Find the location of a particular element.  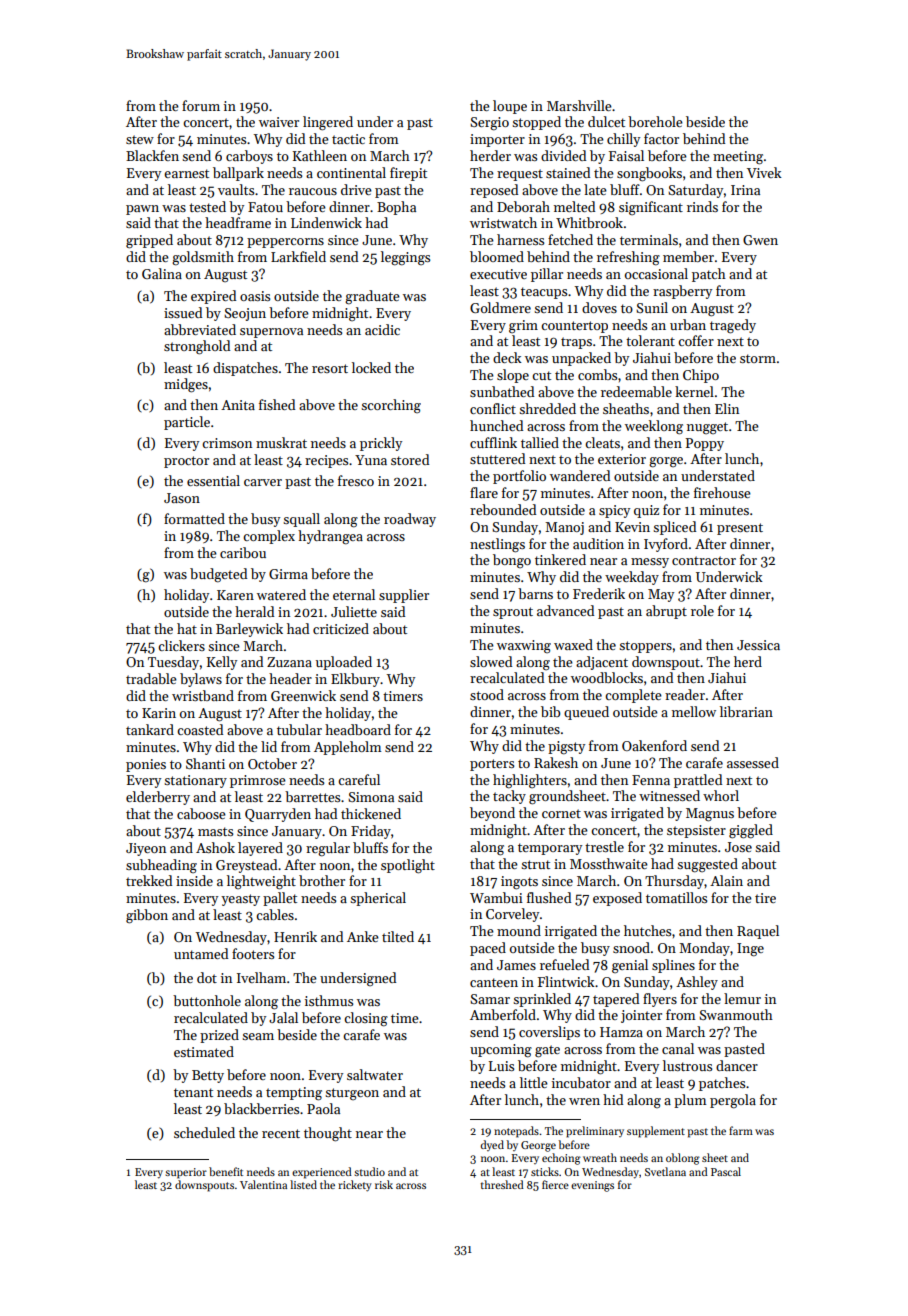

role is located at coordinates (702, 610).
